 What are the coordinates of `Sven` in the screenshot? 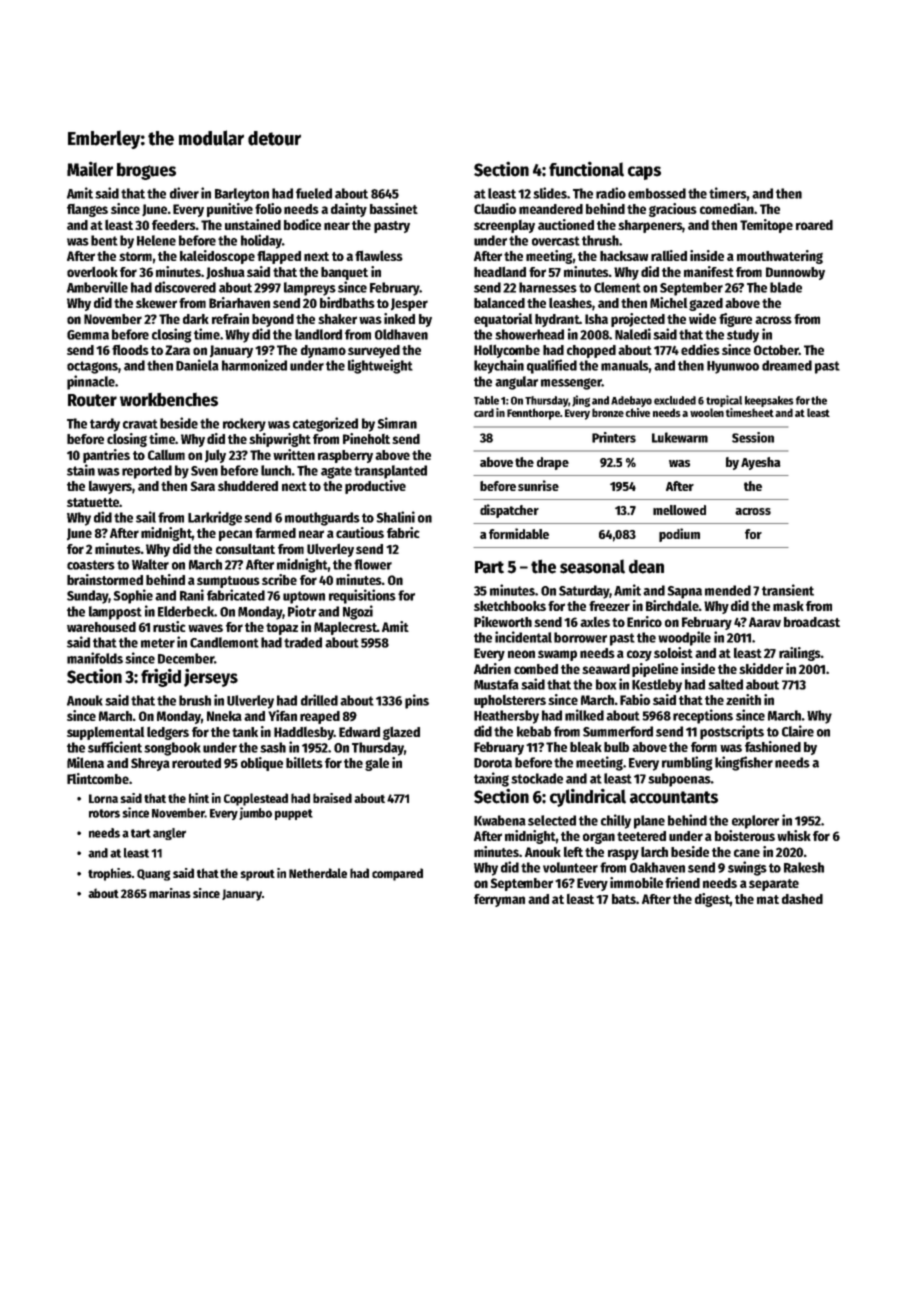 It's located at (204, 471).
